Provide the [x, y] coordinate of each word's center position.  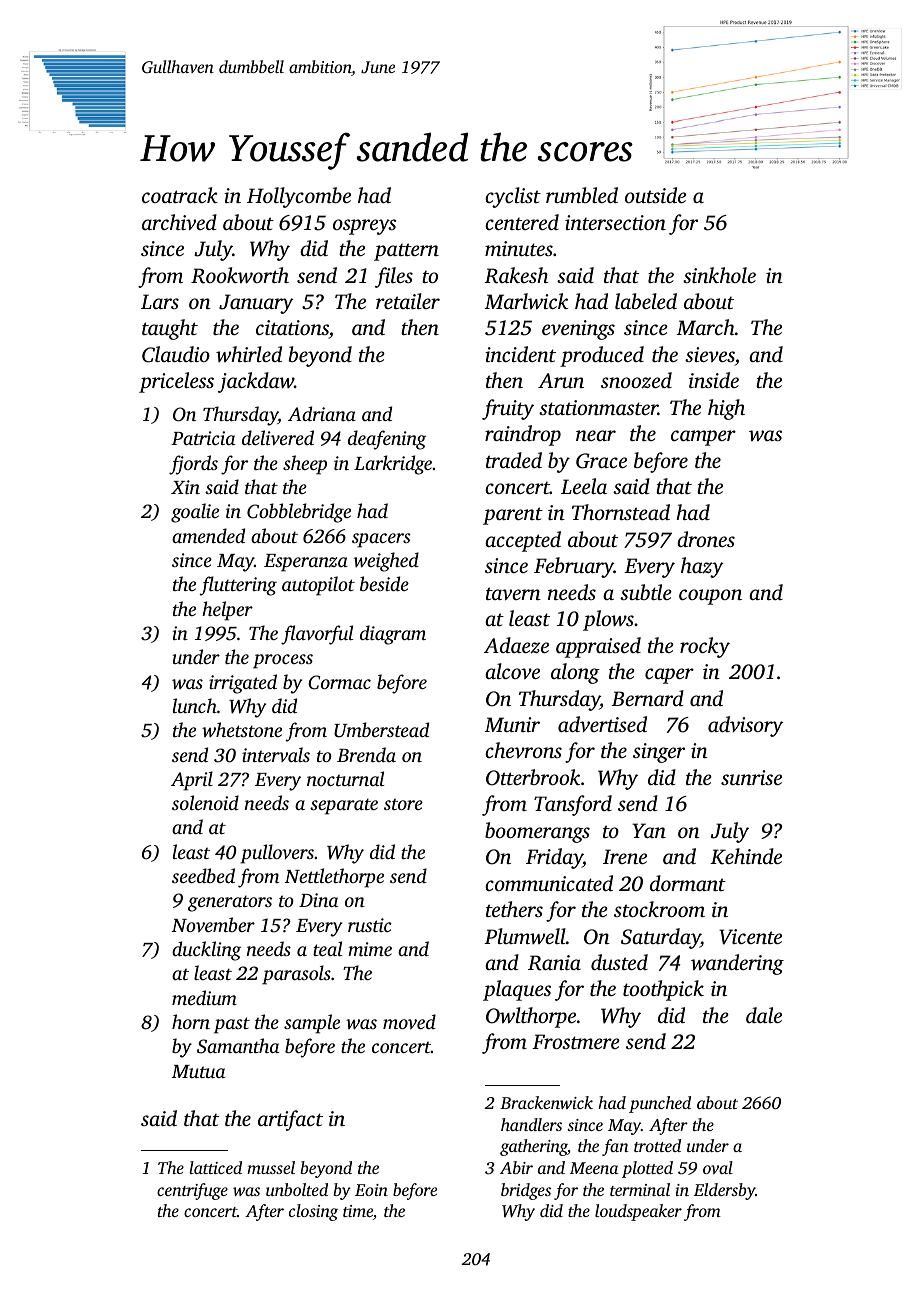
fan [615, 1147]
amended [208, 535]
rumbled [582, 195]
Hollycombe [299, 197]
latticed [215, 1167]
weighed [386, 562]
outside [655, 195]
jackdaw [256, 382]
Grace [601, 461]
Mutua [198, 1071]
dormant [688, 883]
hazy [702, 567]
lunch [195, 705]
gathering [534, 1147]
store [403, 804]
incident [520, 354]
